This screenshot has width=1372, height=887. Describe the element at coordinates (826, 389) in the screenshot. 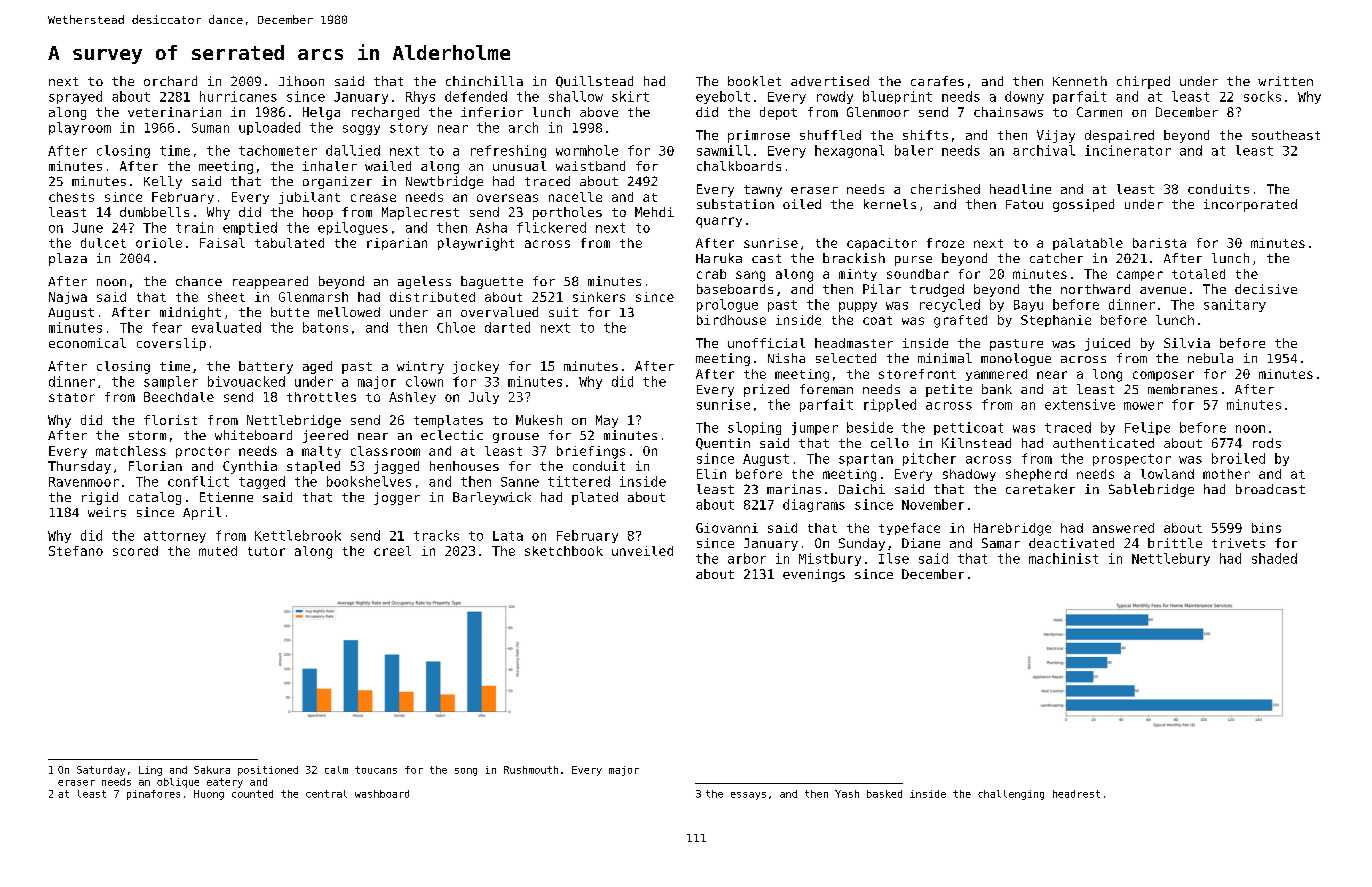

I see `foreman` at that location.
